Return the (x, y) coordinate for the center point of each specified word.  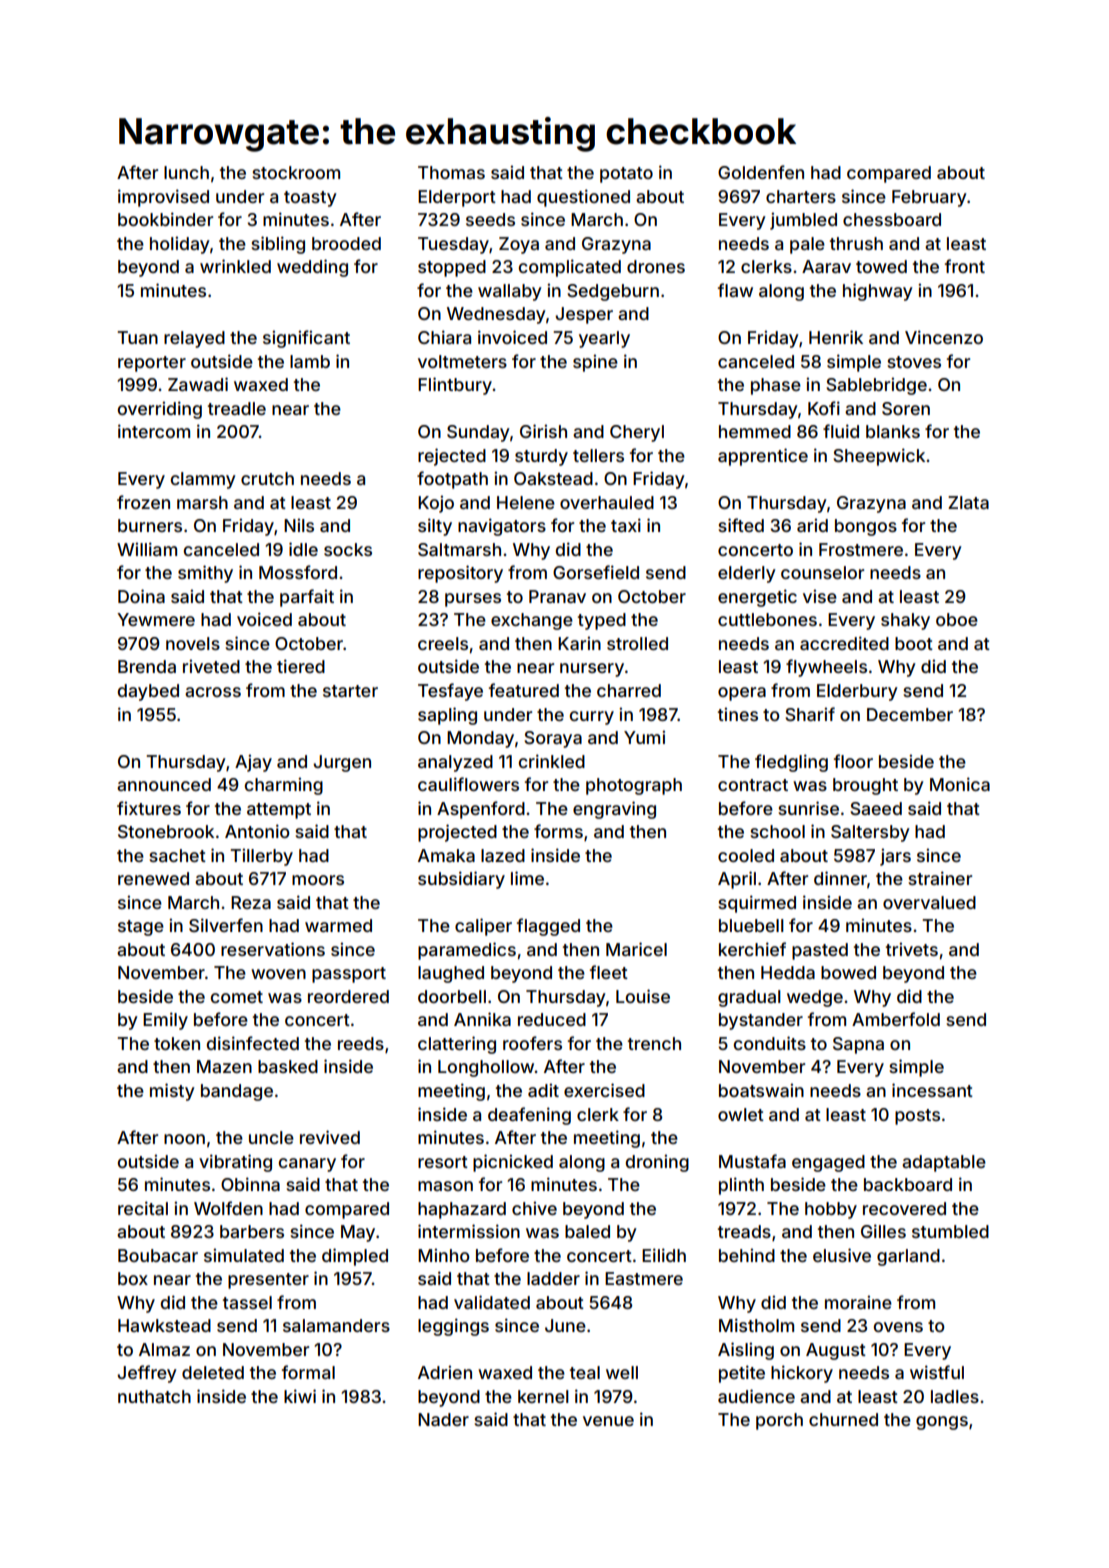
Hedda (788, 972)
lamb (310, 361)
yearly (604, 339)
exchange (532, 621)
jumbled (803, 221)
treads (744, 1231)
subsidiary (461, 880)
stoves (914, 362)
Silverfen (226, 925)
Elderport (457, 198)
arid (812, 525)
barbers (252, 1231)
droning (657, 1163)
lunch (186, 172)
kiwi (300, 1396)
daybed (148, 692)
